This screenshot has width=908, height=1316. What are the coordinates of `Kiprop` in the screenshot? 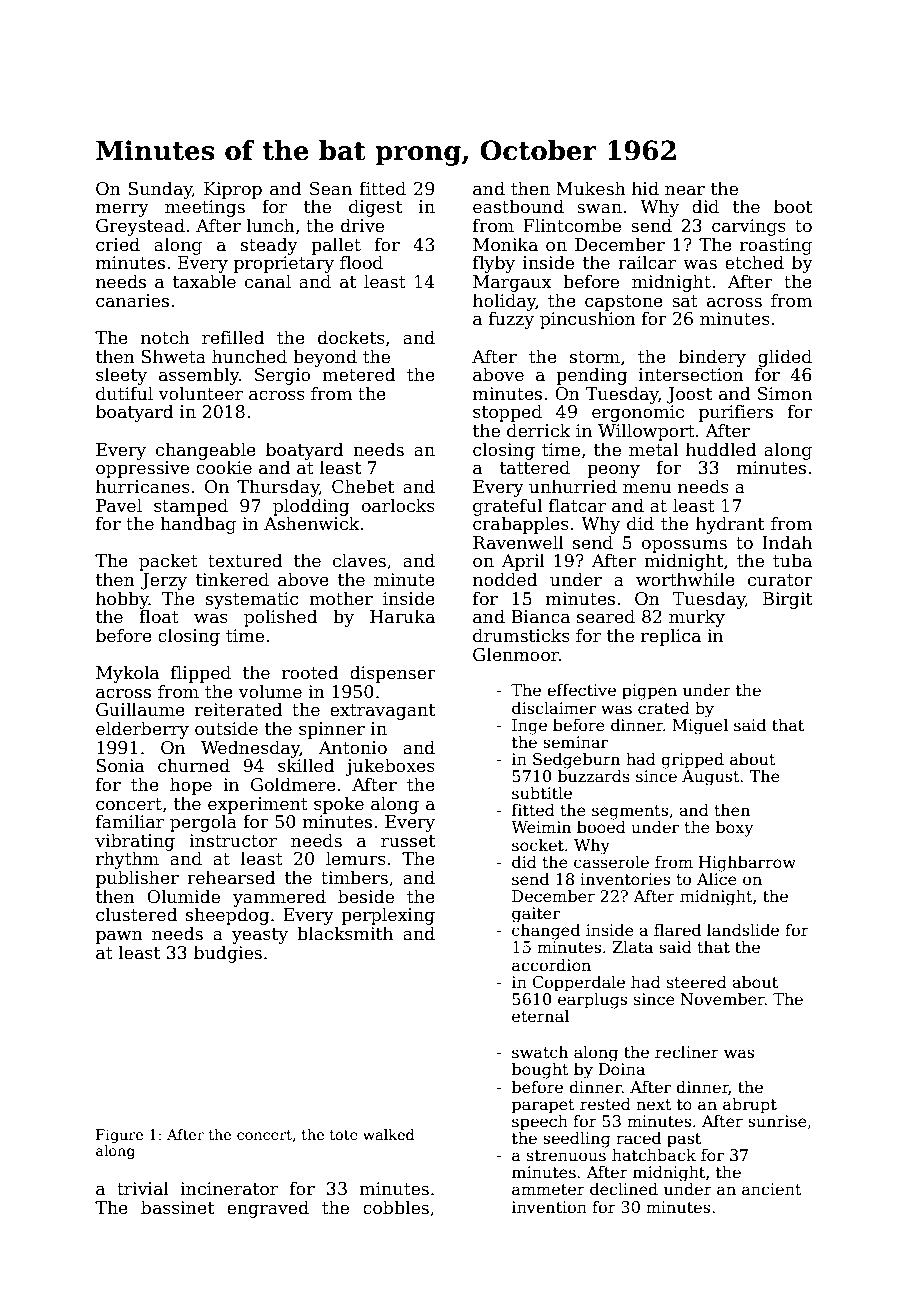 It's located at (233, 190).
